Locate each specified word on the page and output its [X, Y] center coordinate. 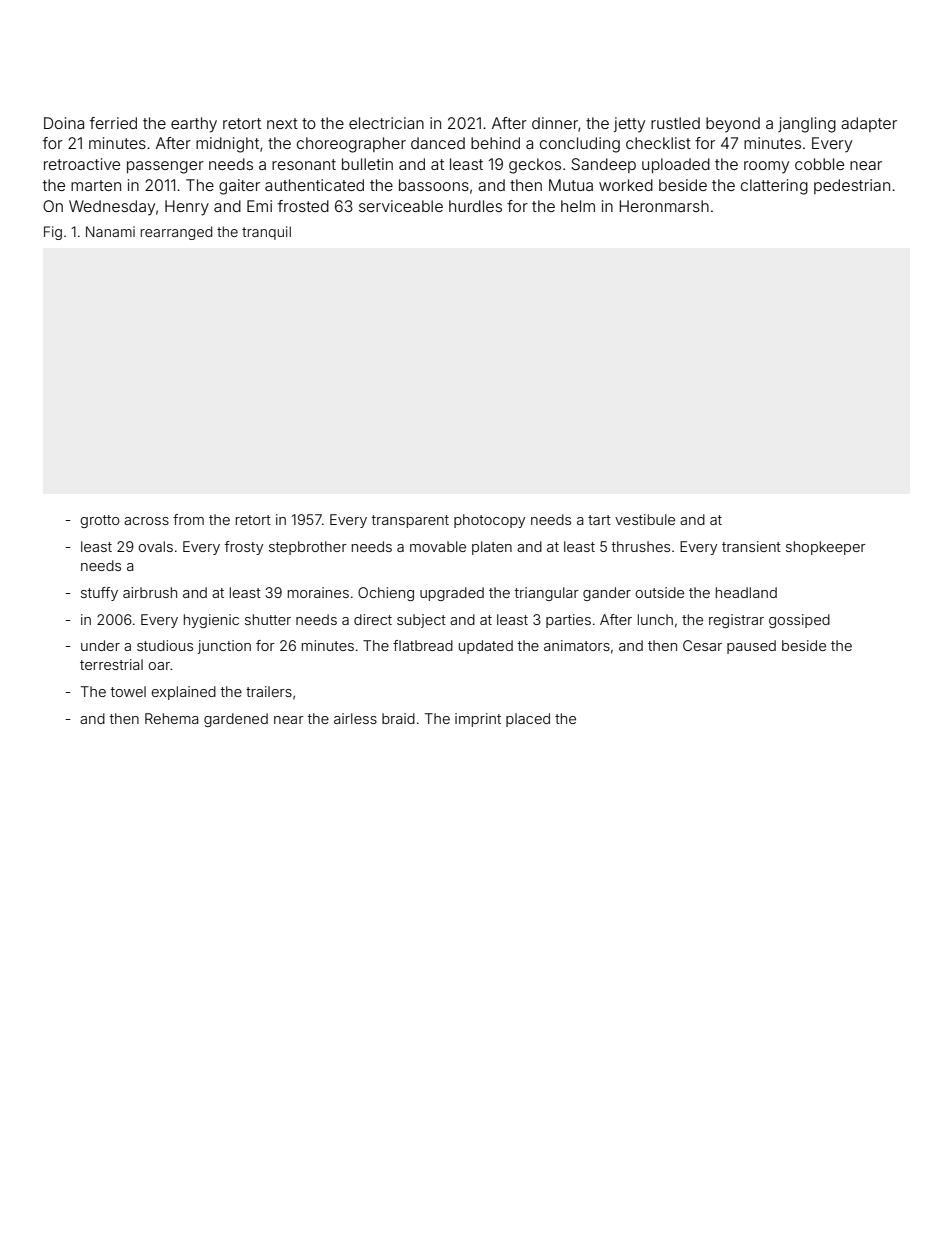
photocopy [489, 521]
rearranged [176, 233]
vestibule [645, 519]
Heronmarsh [664, 206]
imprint [478, 720]
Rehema [172, 718]
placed [528, 720]
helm [578, 206]
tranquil [266, 233]
